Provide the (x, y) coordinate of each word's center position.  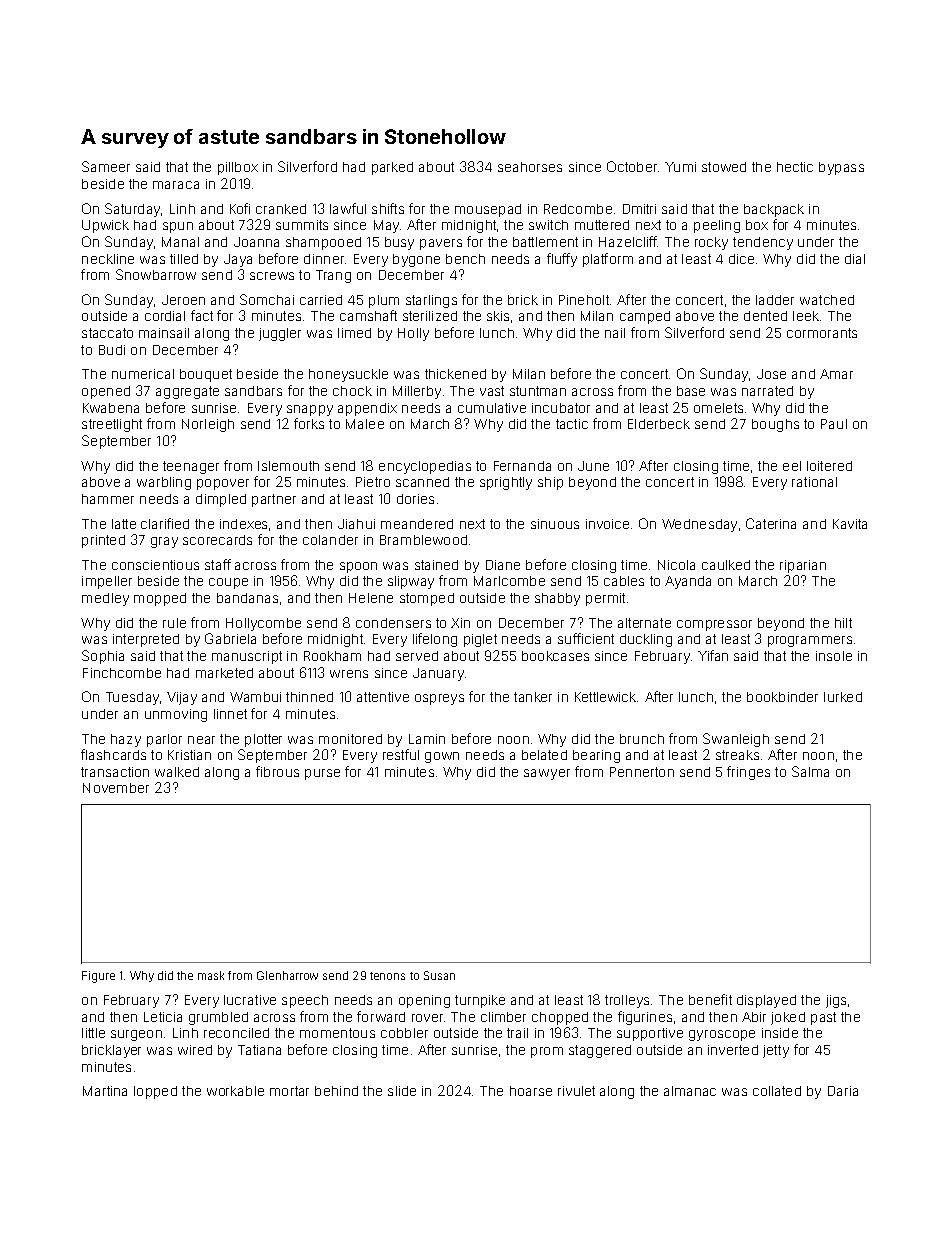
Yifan (713, 655)
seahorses (530, 167)
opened (106, 392)
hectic (795, 167)
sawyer (547, 774)
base (691, 391)
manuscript (247, 657)
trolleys (627, 1001)
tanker (533, 697)
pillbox (238, 168)
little (93, 1033)
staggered (600, 1051)
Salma (810, 771)
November (116, 788)
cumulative (492, 408)
